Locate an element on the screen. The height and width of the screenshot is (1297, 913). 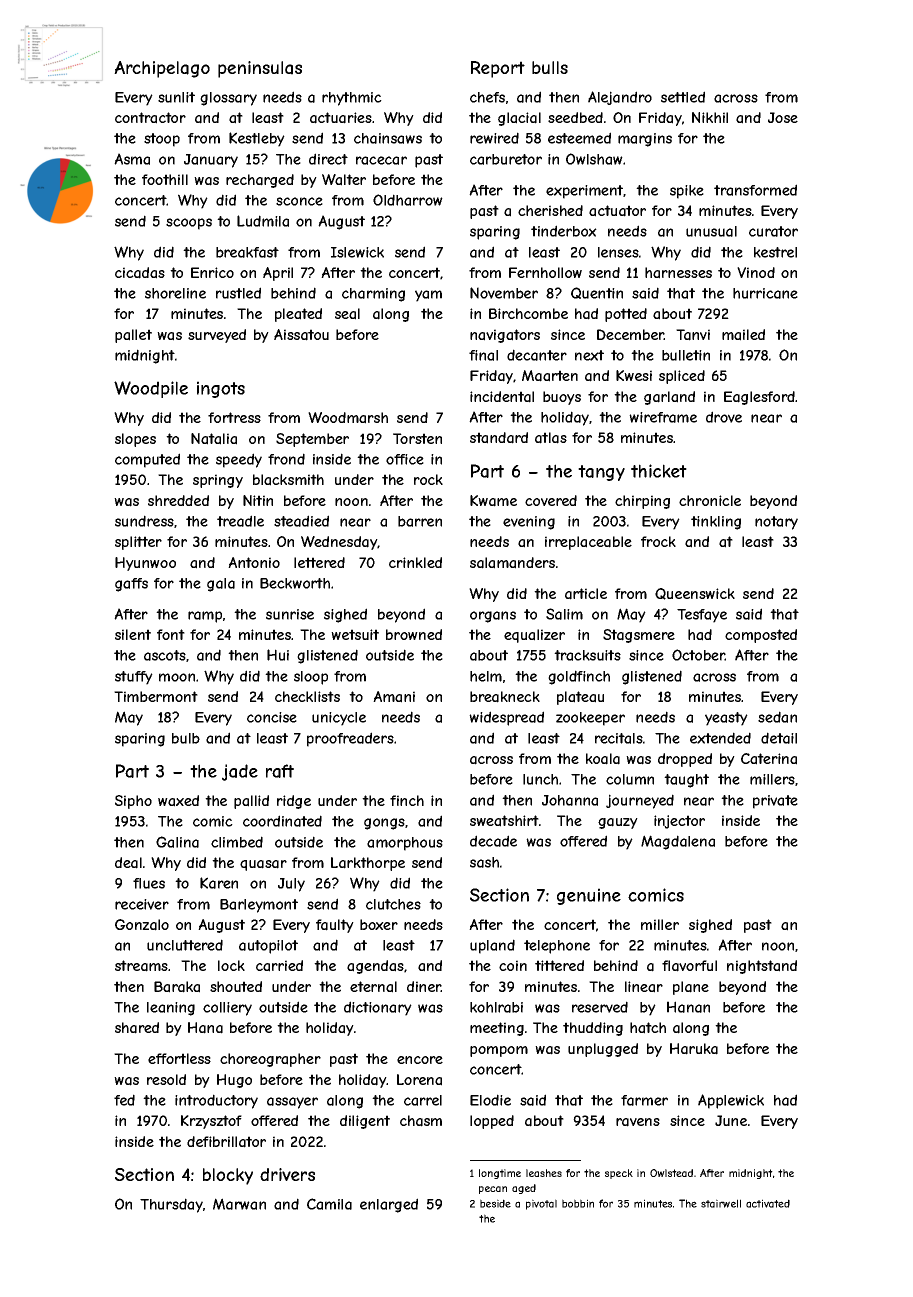
hatch is located at coordinates (648, 1028).
